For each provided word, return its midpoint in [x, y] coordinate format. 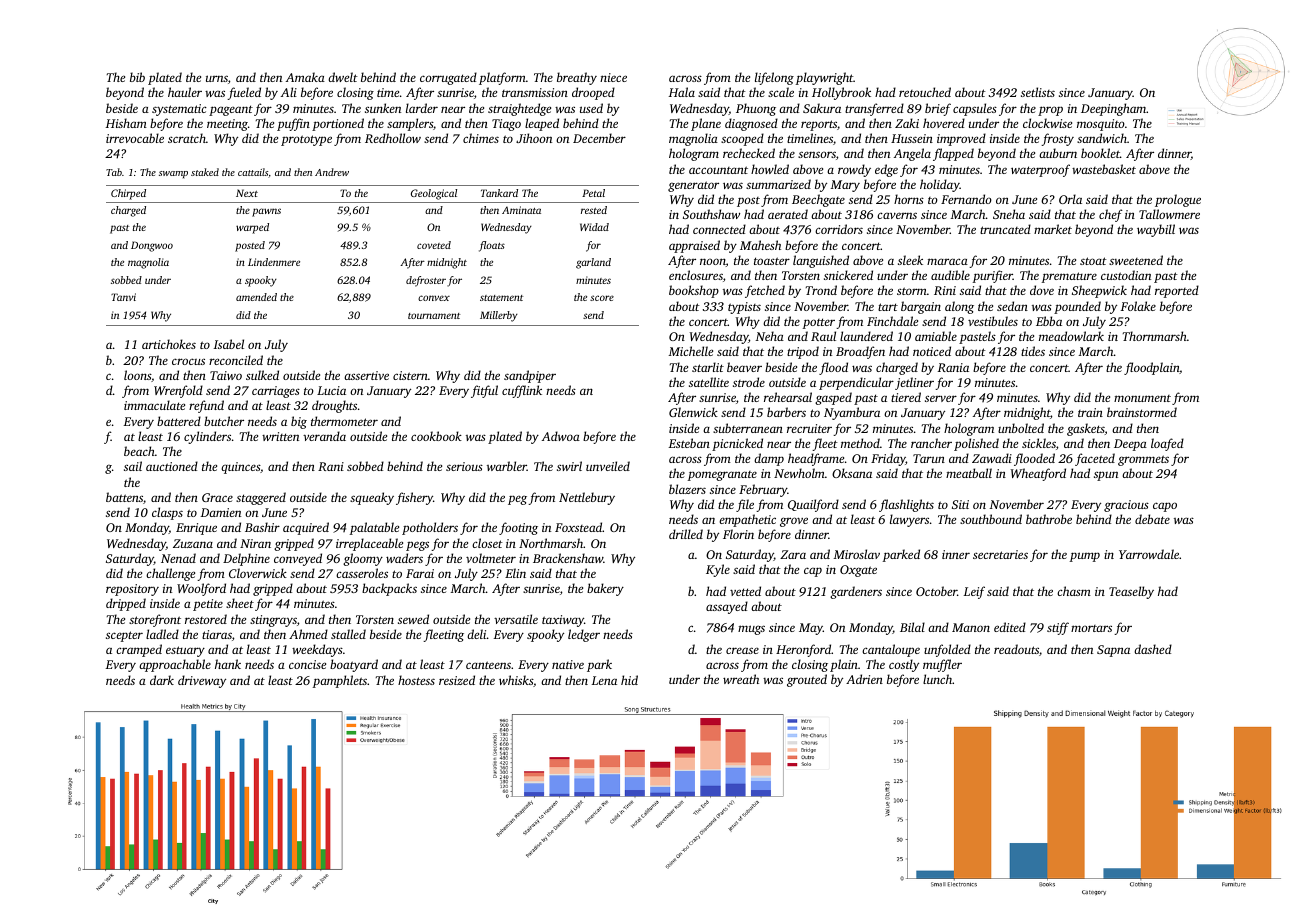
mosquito [1101, 125]
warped [252, 228]
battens [124, 497]
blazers [687, 489]
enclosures [696, 275]
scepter [124, 636]
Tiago [506, 125]
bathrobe [1049, 519]
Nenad [178, 558]
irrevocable [135, 138]
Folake [1138, 306]
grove [794, 522]
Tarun [929, 458]
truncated [1005, 229]
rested [594, 210]
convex [434, 298]
